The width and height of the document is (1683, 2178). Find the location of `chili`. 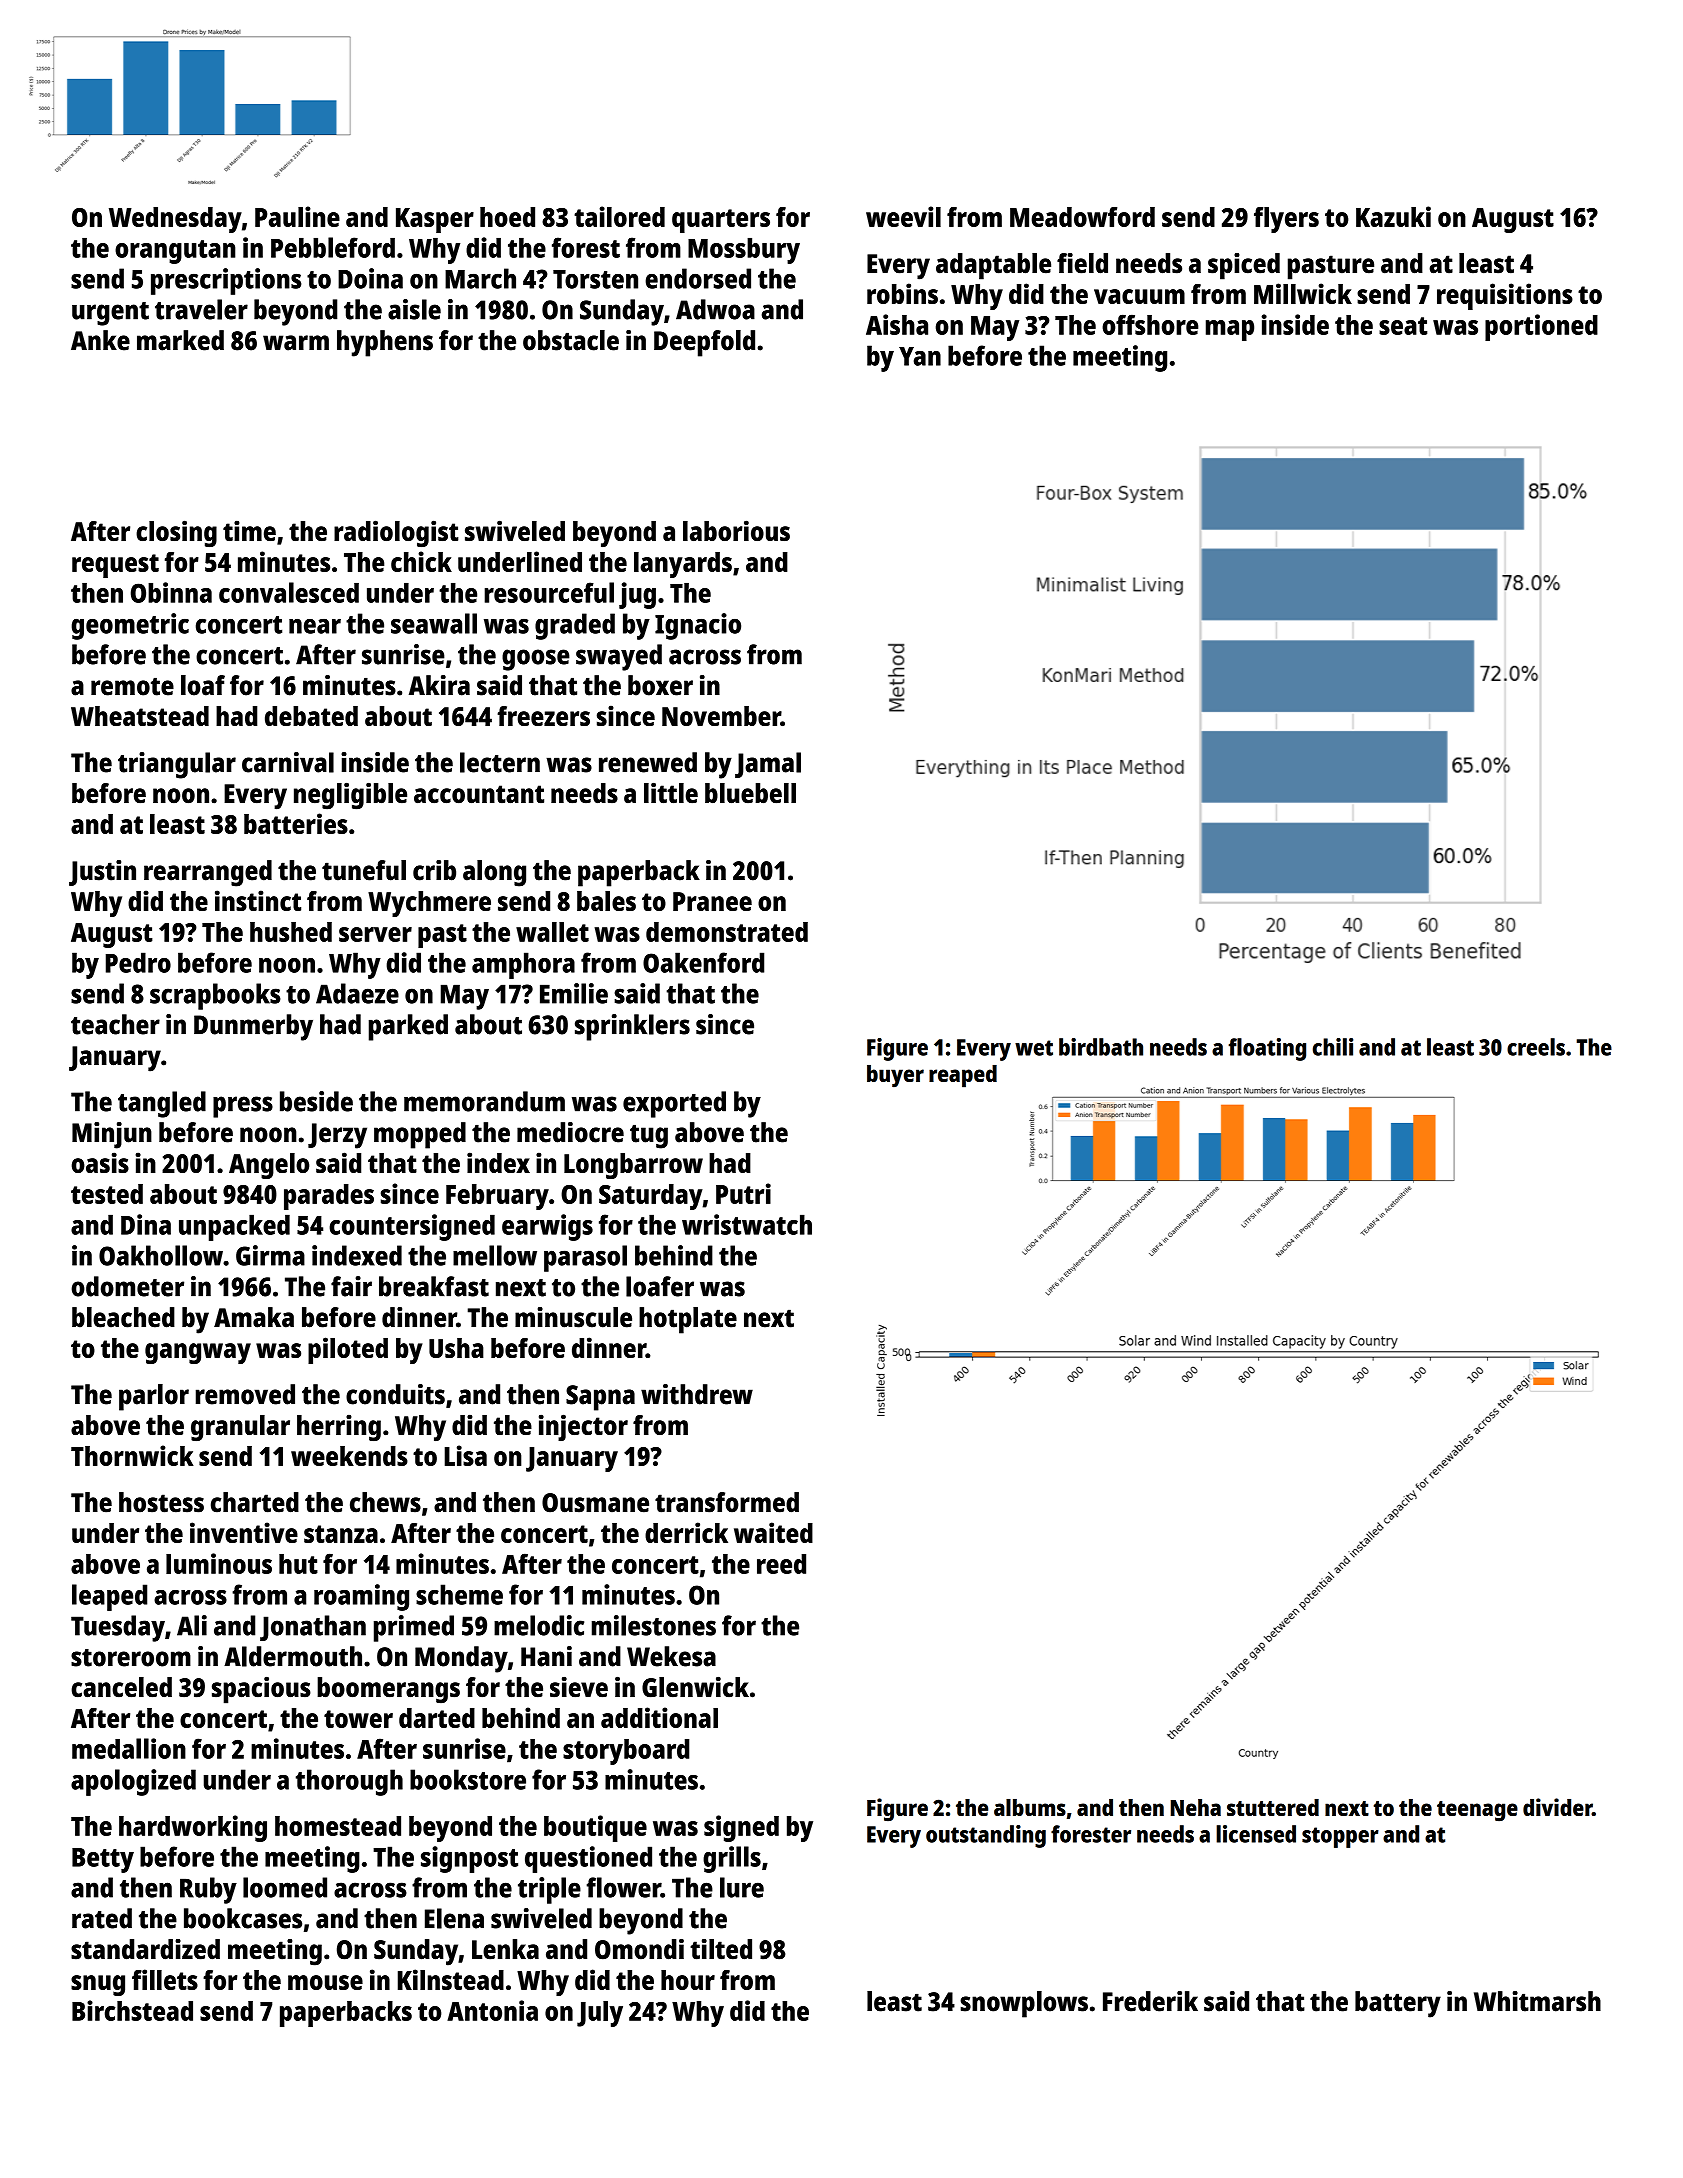

chili is located at coordinates (1333, 1047).
